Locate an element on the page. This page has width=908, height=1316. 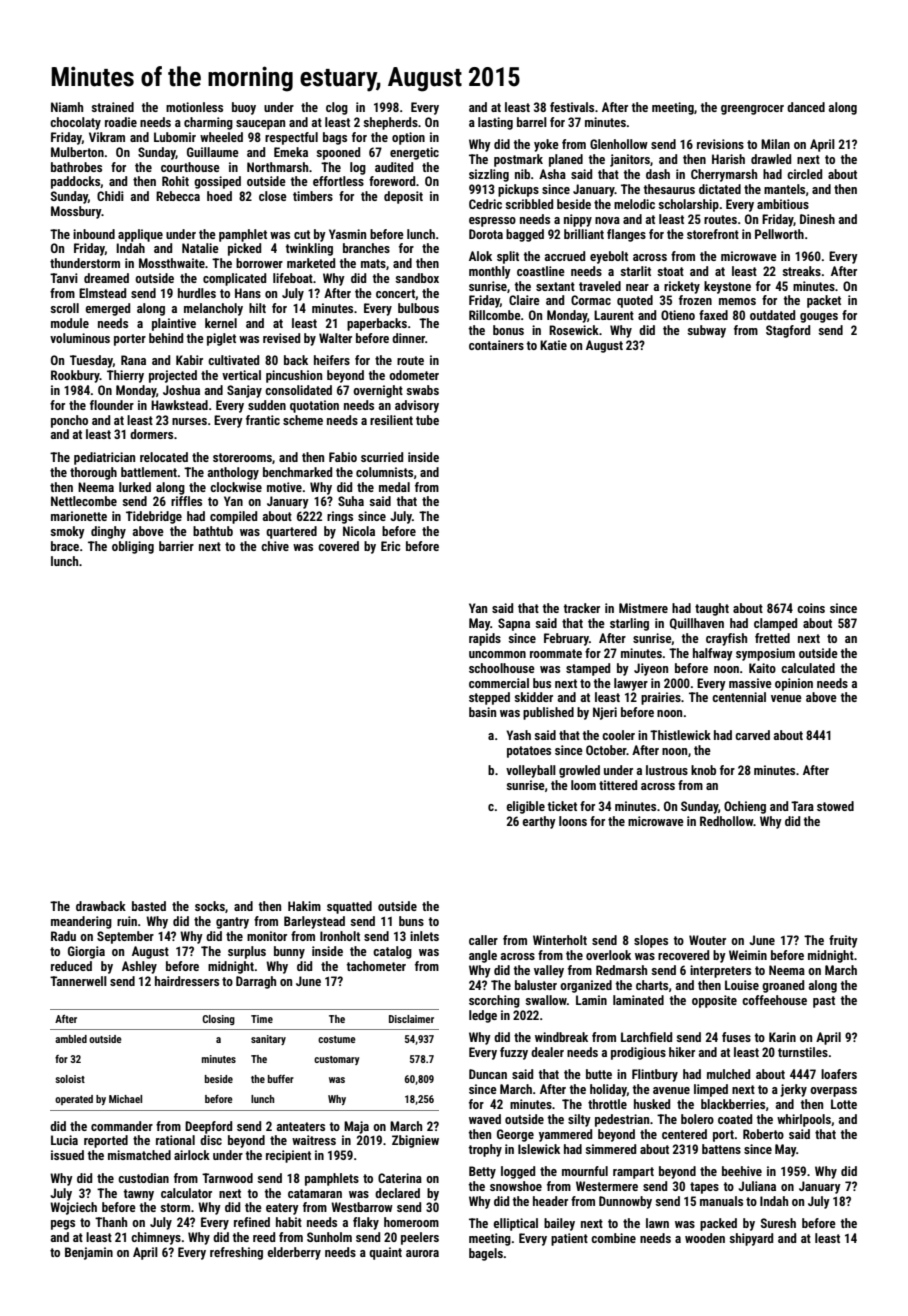
Duncan is located at coordinates (488, 1074).
